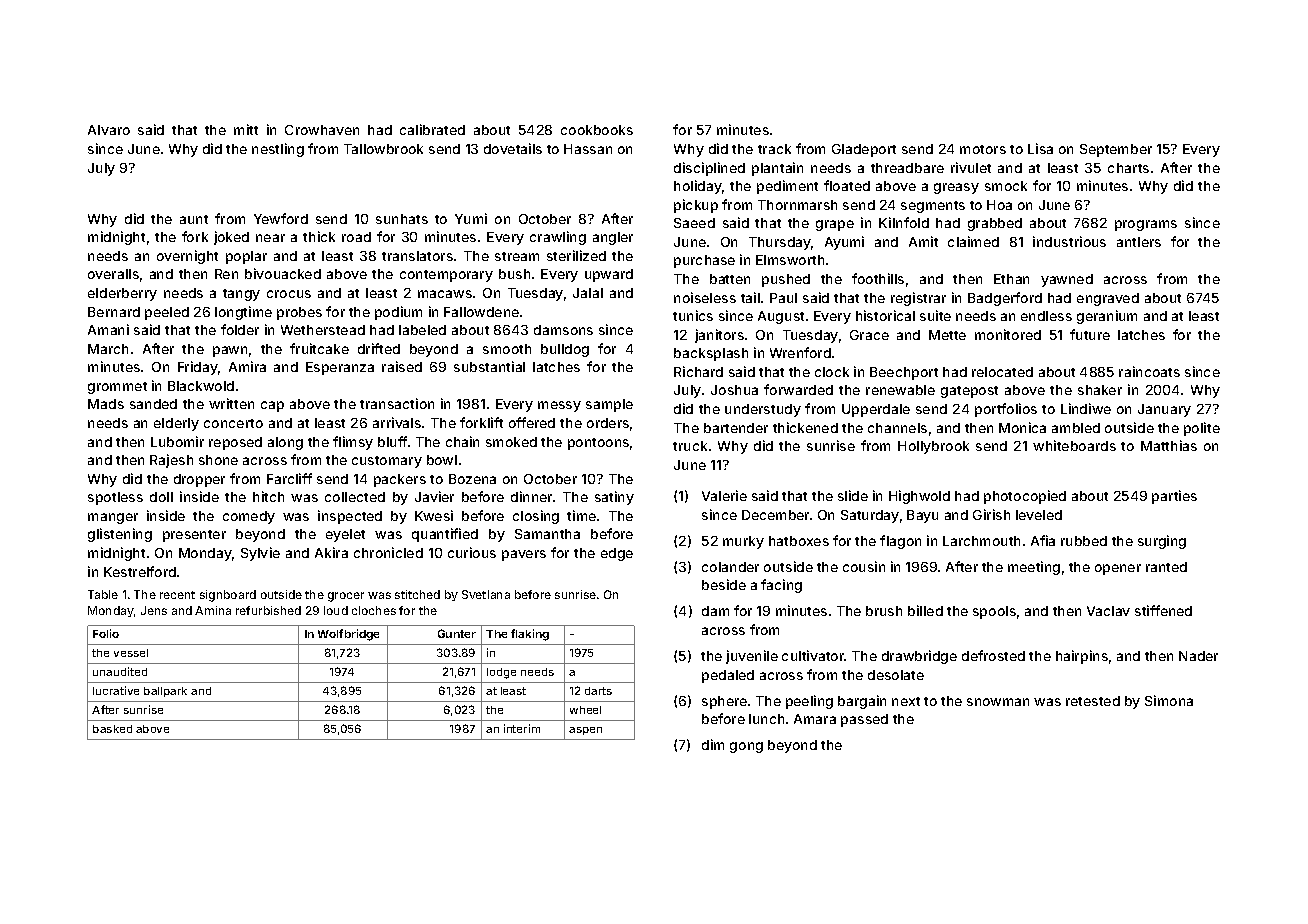  I want to click on Crowhaven, so click(322, 130).
